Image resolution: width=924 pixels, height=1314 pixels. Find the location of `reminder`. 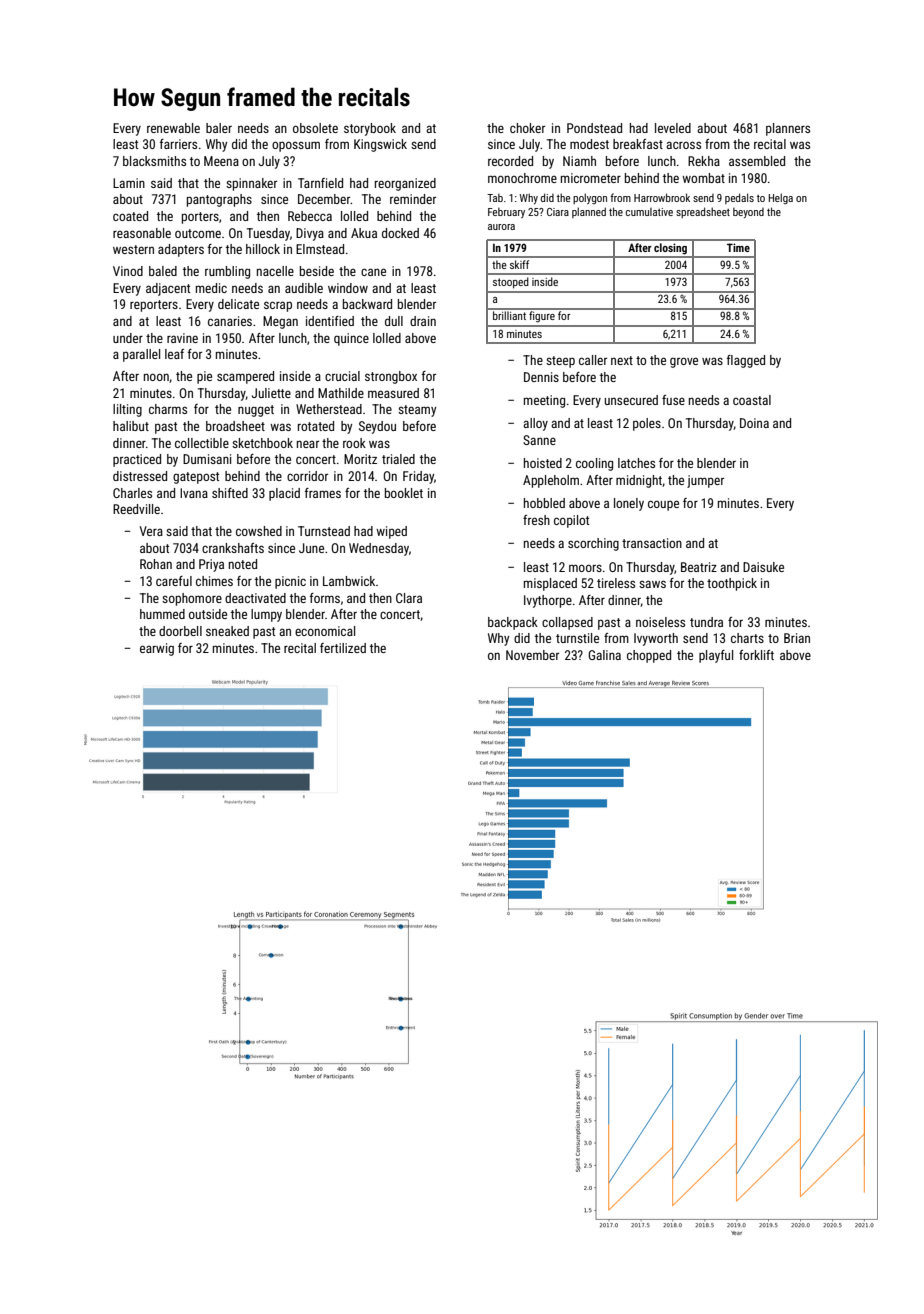

reminder is located at coordinates (413, 199).
